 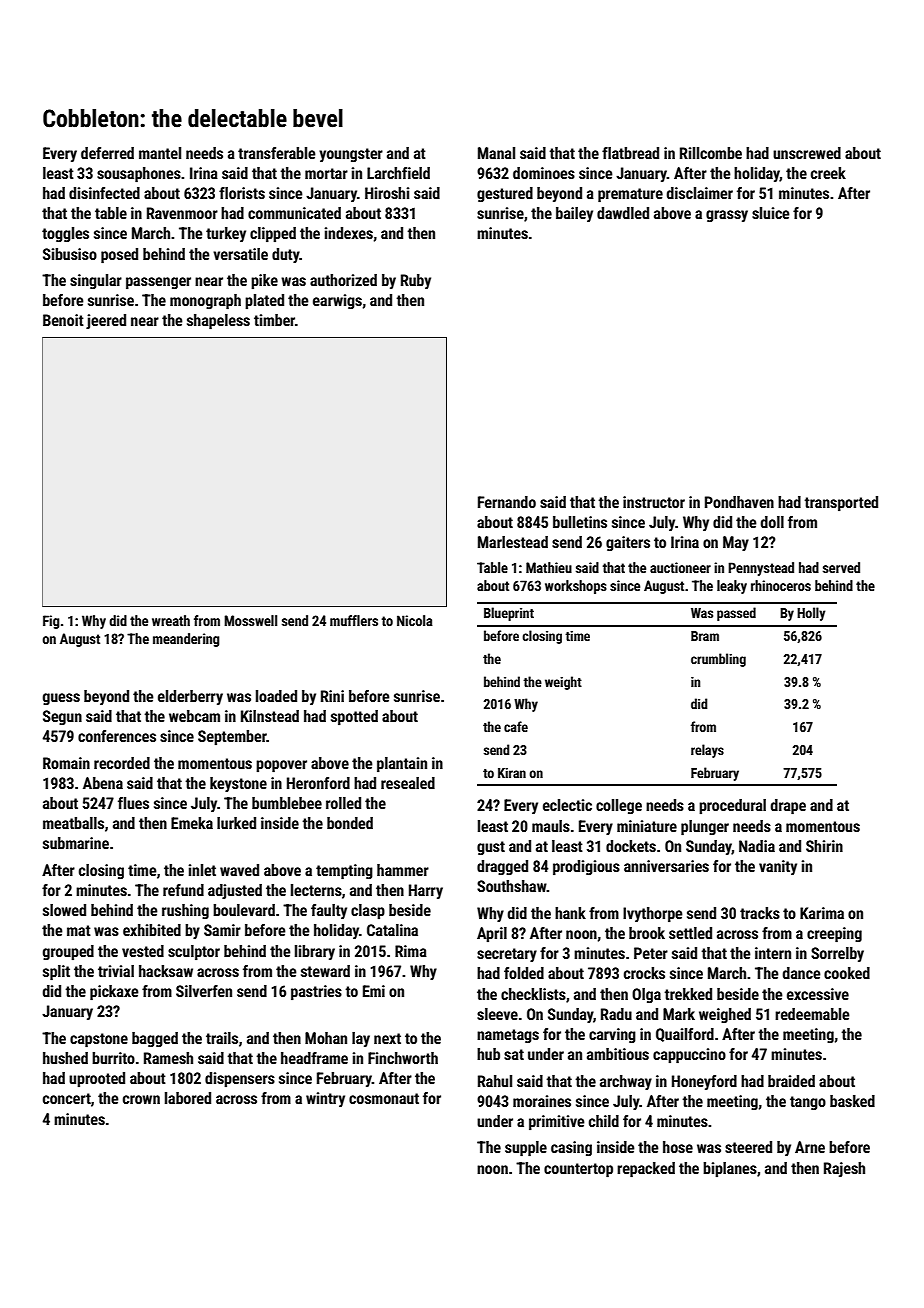 I want to click on inlet, so click(x=202, y=870).
